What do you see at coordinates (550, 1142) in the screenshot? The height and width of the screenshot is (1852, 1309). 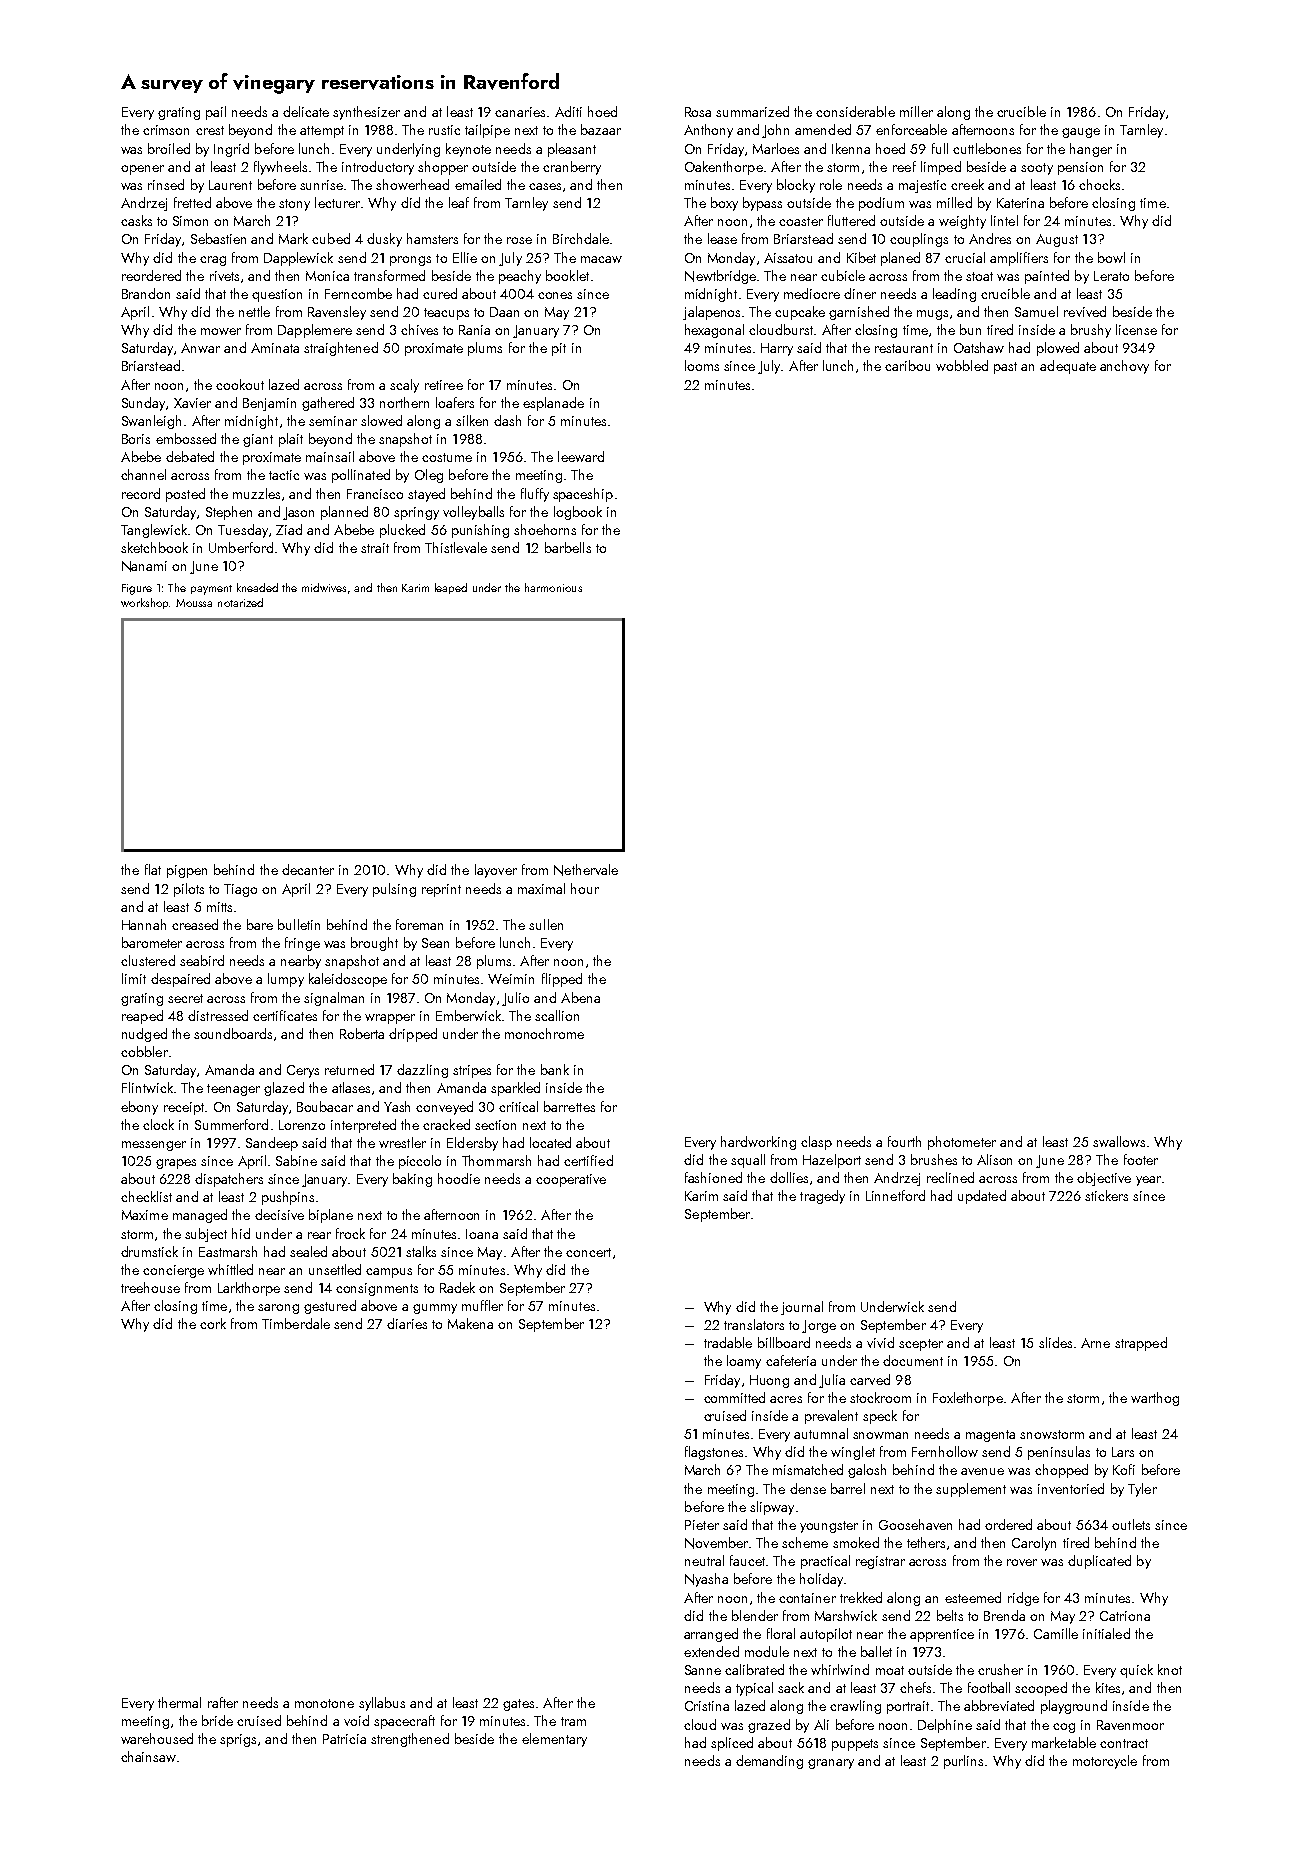 I see `located` at bounding box center [550, 1142].
